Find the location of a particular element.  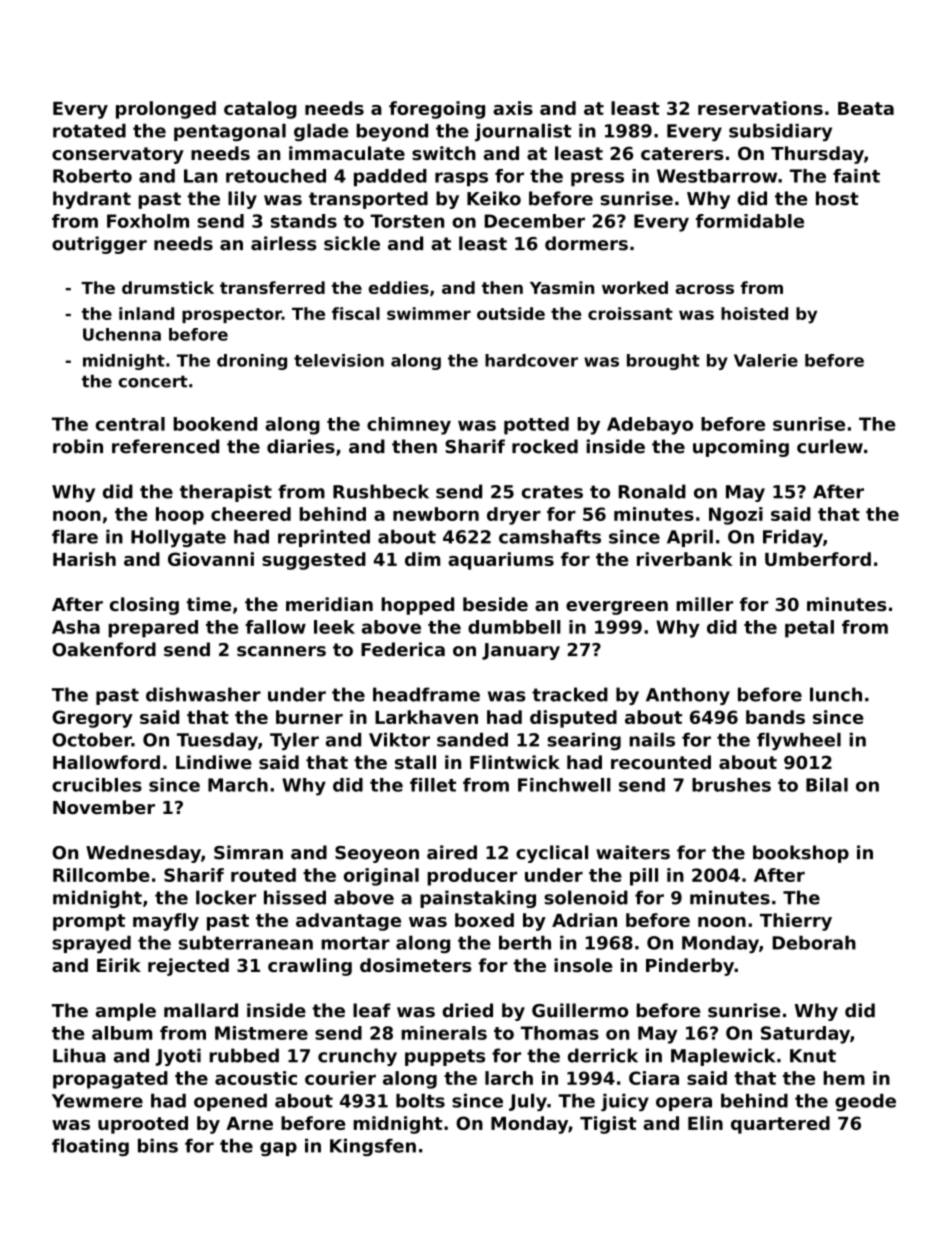

Uchenna is located at coordinates (122, 334).
